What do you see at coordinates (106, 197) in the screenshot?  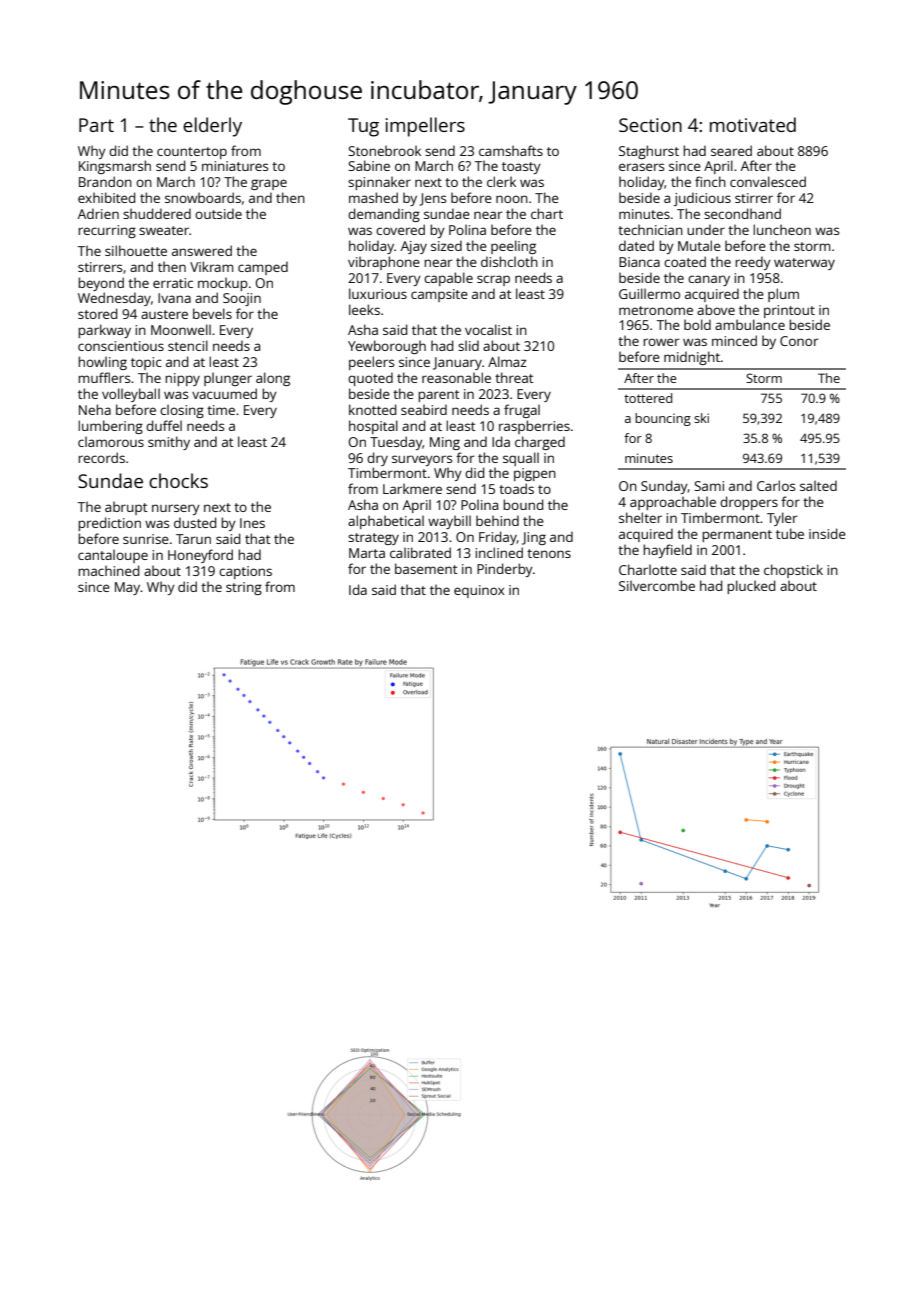 I see `exhibited` at bounding box center [106, 197].
